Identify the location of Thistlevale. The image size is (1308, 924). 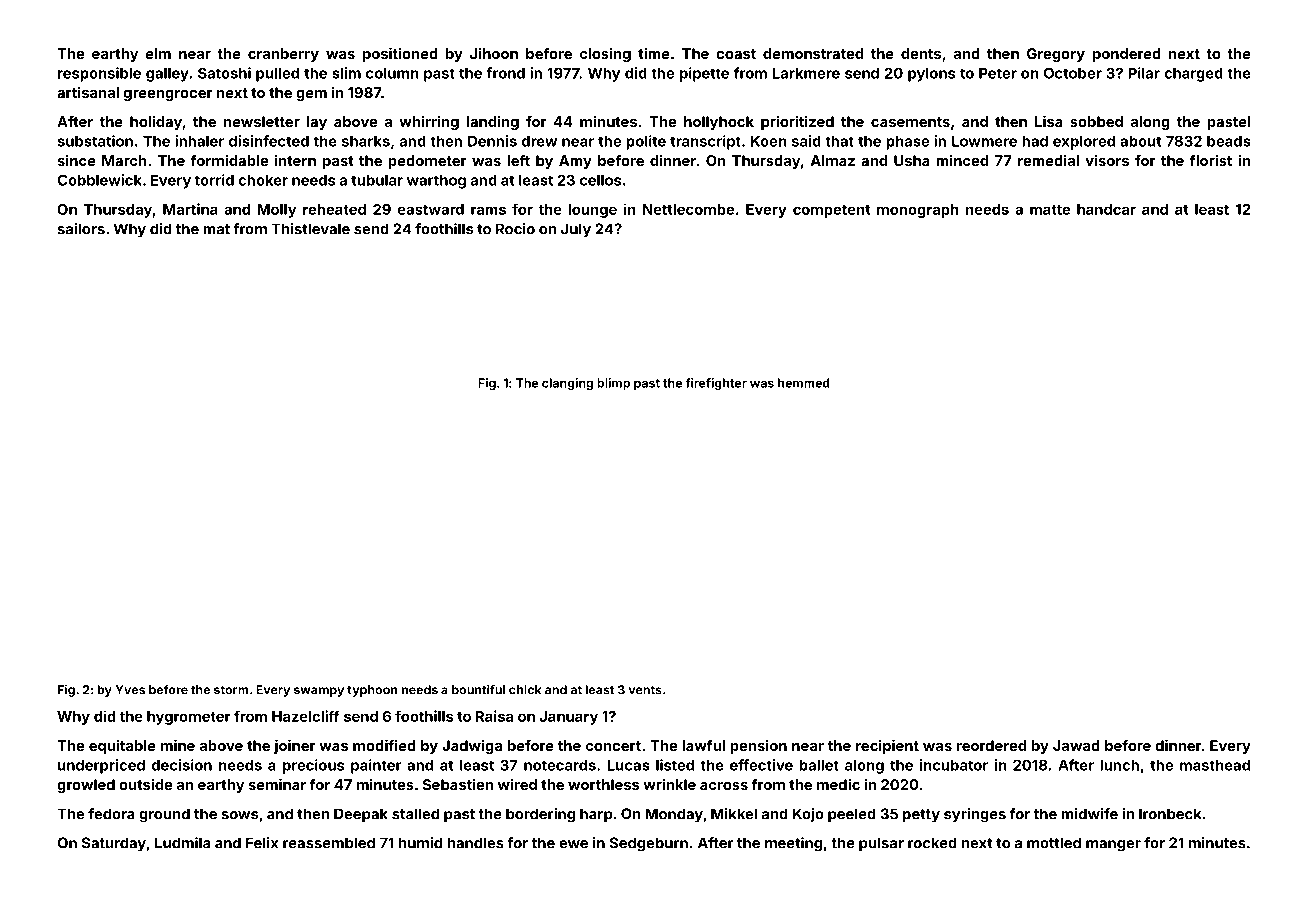
(310, 229).
